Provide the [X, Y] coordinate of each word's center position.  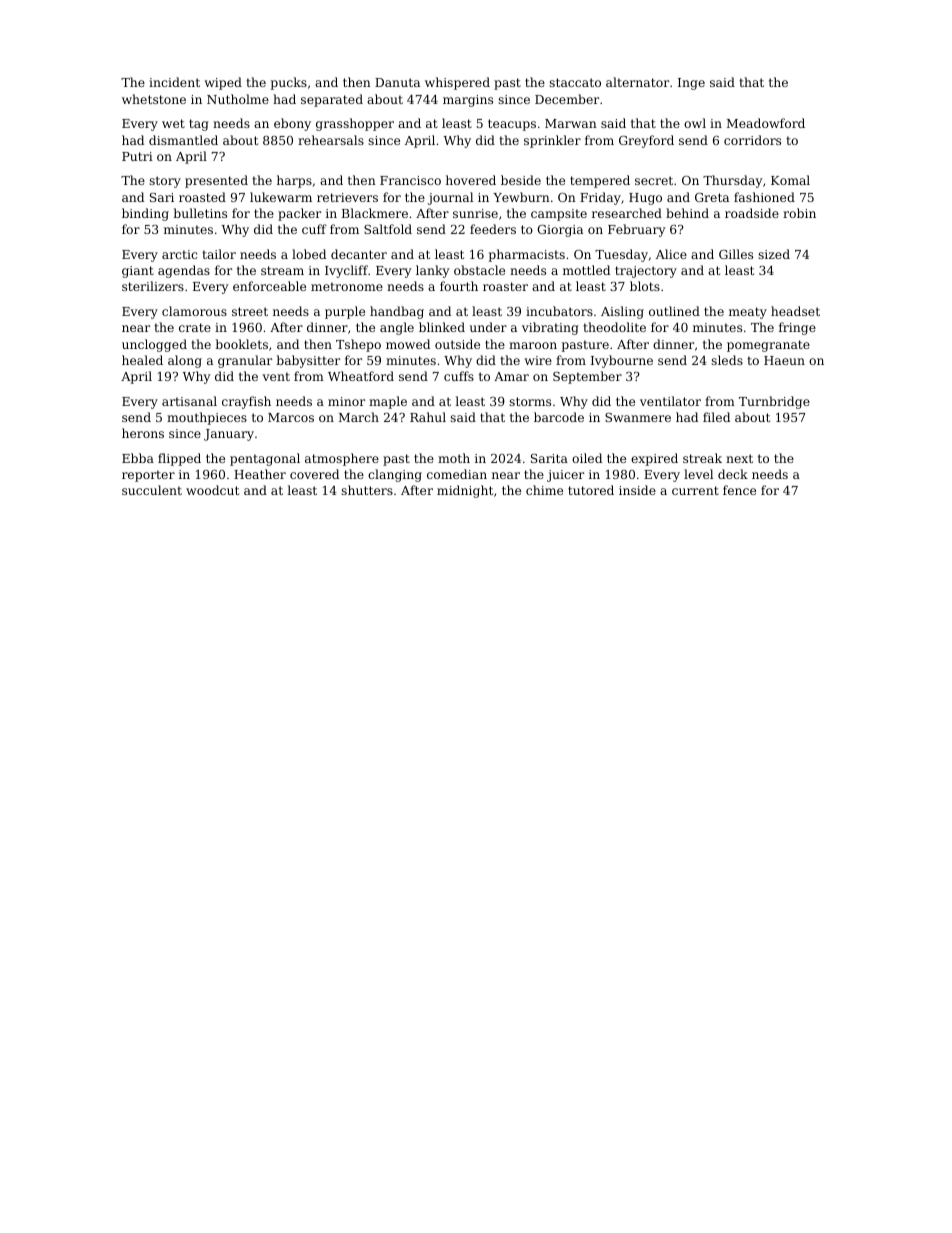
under [488, 327]
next [739, 458]
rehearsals [331, 140]
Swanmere [638, 417]
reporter [148, 476]
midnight [465, 491]
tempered [600, 181]
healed [142, 360]
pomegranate [768, 346]
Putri [137, 156]
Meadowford [766, 123]
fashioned [764, 197]
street [250, 311]
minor [346, 401]
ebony [292, 124]
